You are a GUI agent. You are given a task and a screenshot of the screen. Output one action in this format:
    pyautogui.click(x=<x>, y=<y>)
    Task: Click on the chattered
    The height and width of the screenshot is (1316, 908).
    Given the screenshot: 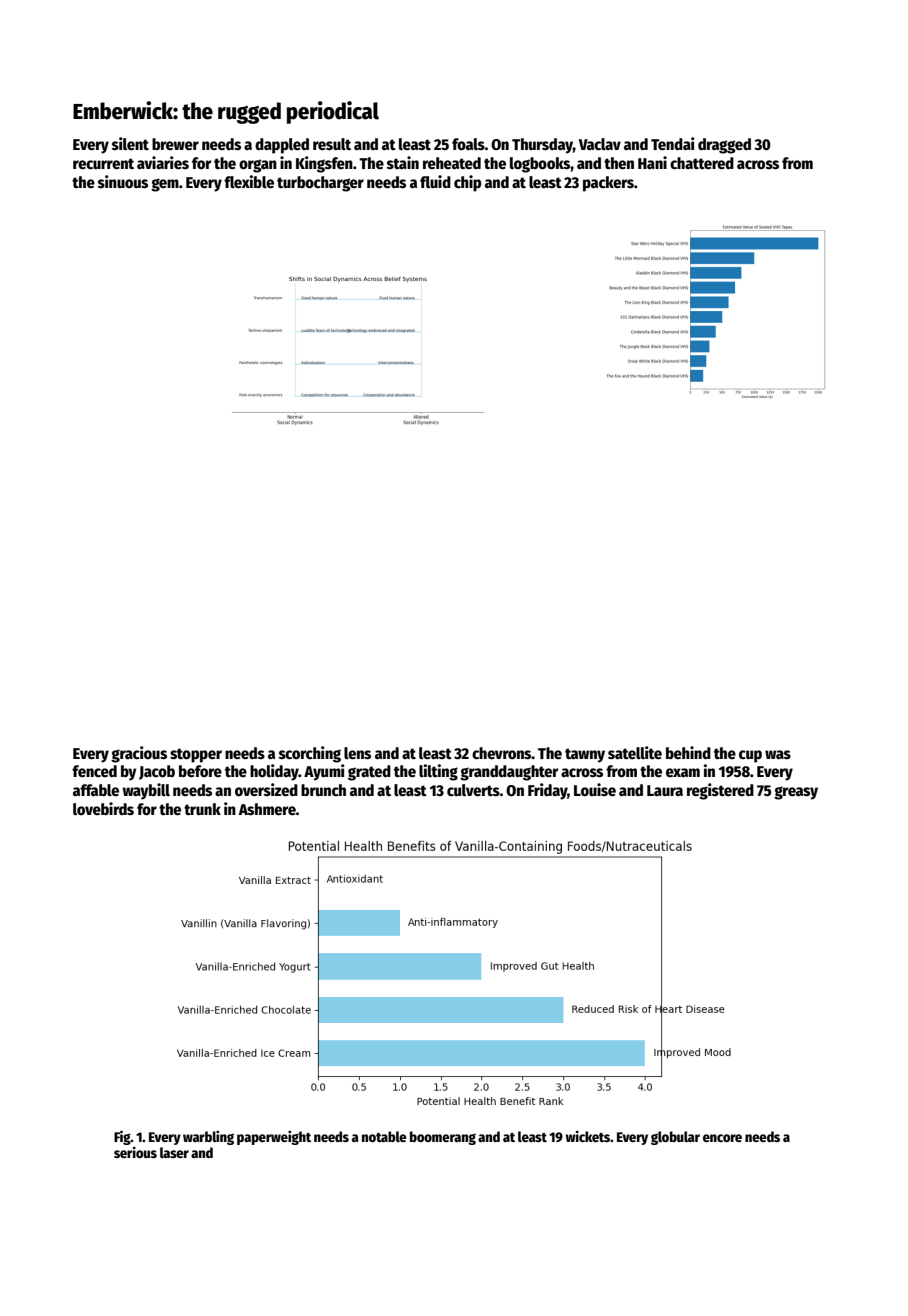 What is the action you would take?
    pyautogui.click(x=702, y=163)
